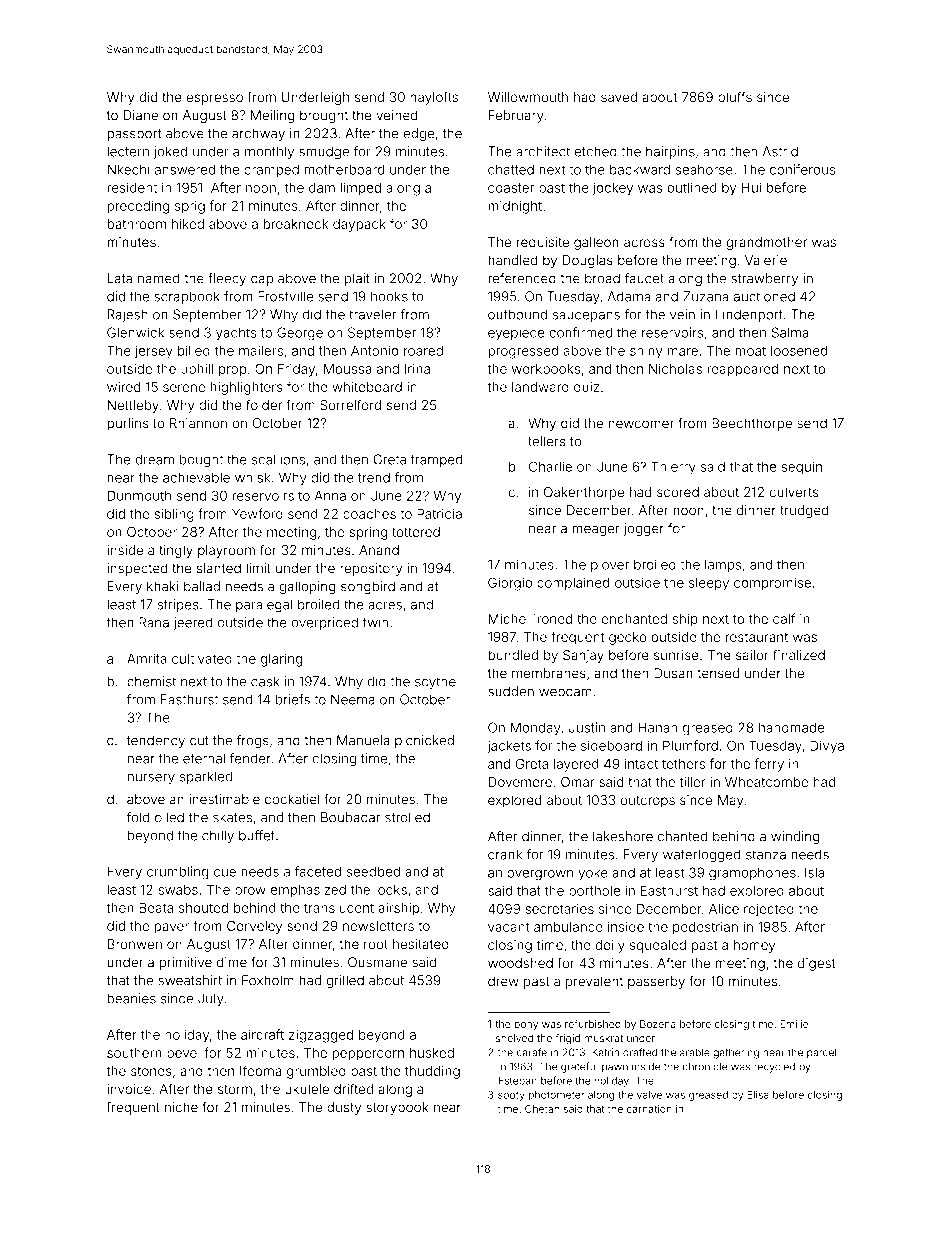 Image resolution: width=952 pixels, height=1233 pixels. I want to click on frogs, so click(253, 741).
